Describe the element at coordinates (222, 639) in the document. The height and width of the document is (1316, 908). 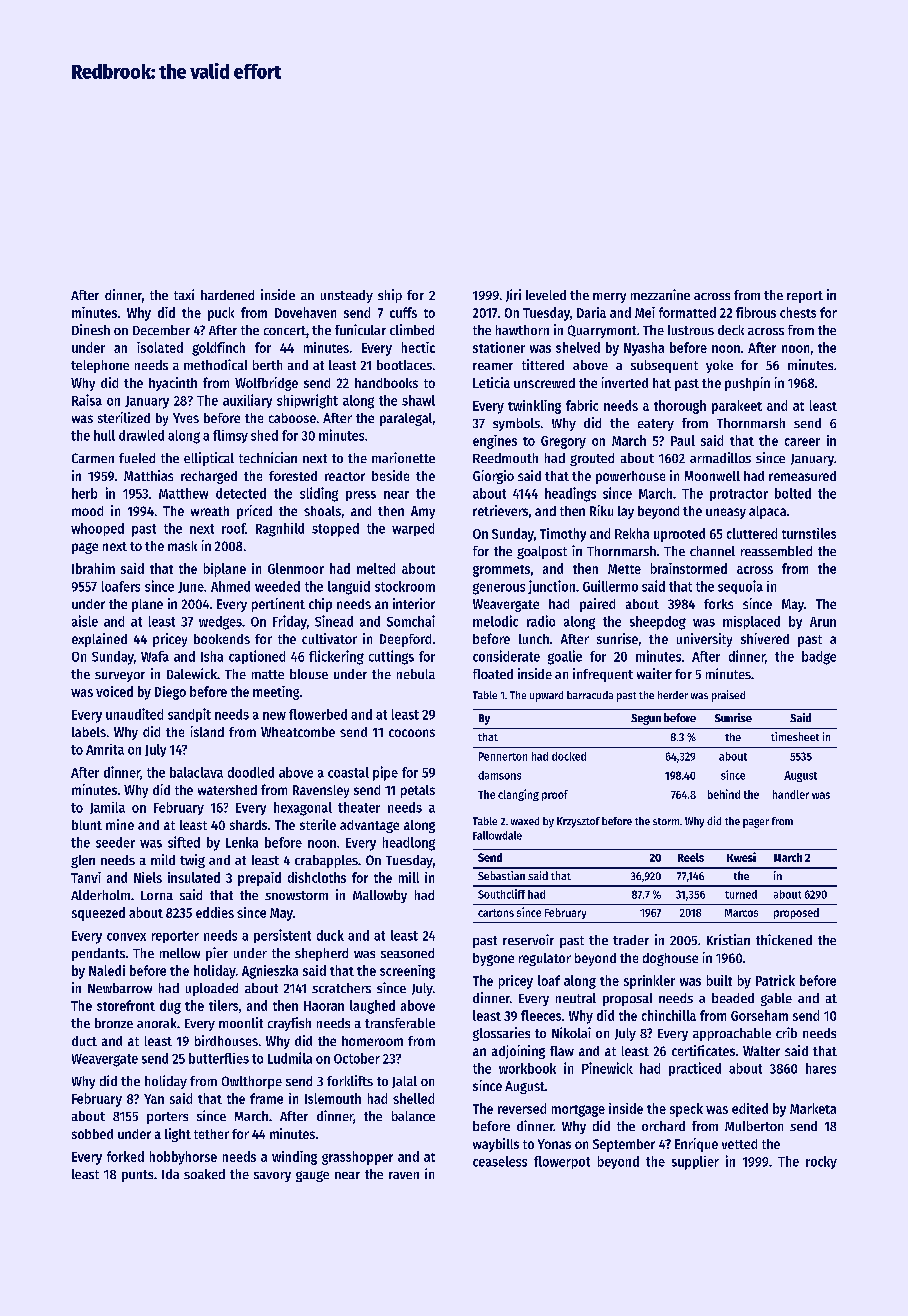
I see `bookends` at that location.
